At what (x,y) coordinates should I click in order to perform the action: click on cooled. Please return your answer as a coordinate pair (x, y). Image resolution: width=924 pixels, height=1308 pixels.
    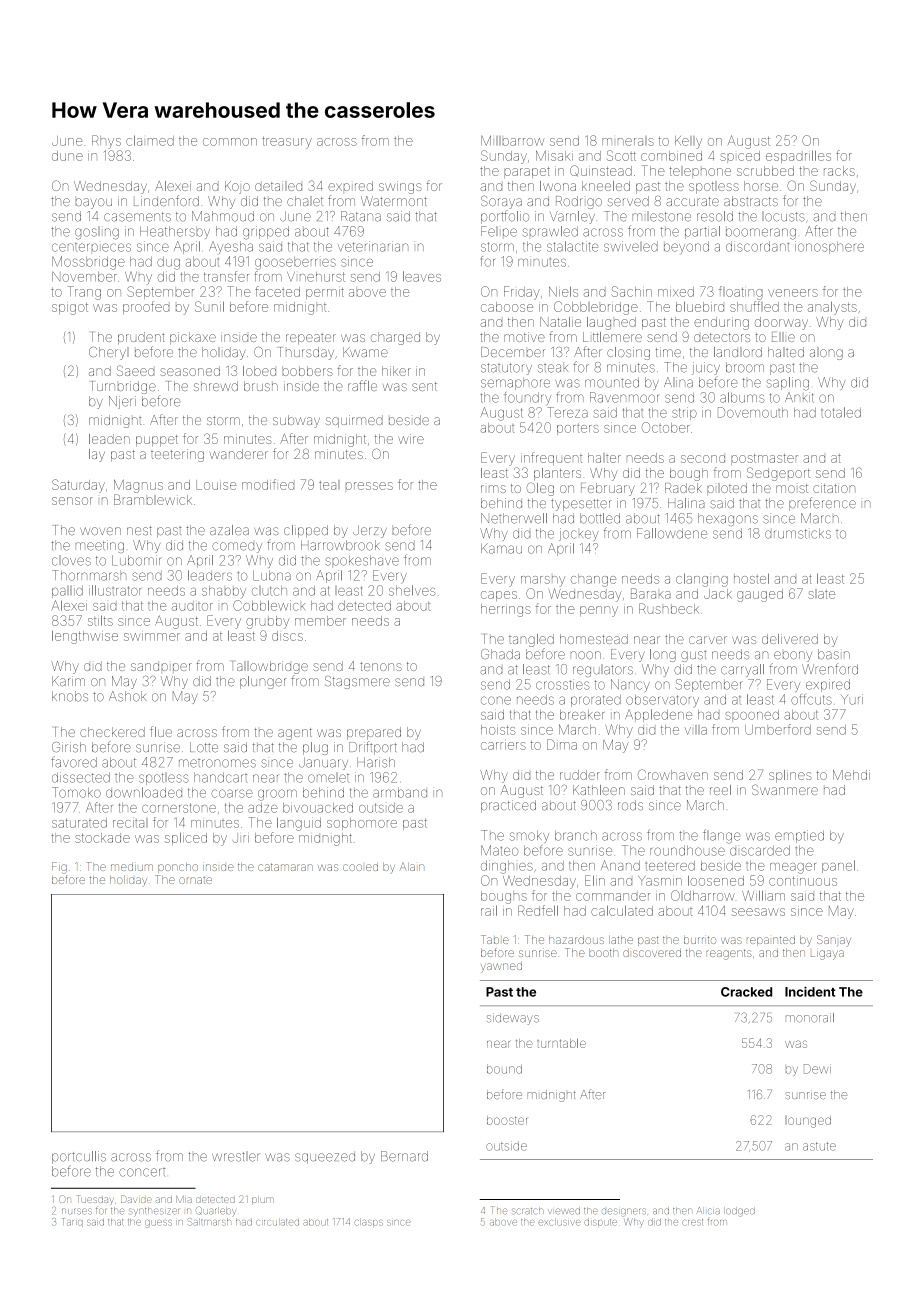
    Looking at the image, I should click on (360, 867).
